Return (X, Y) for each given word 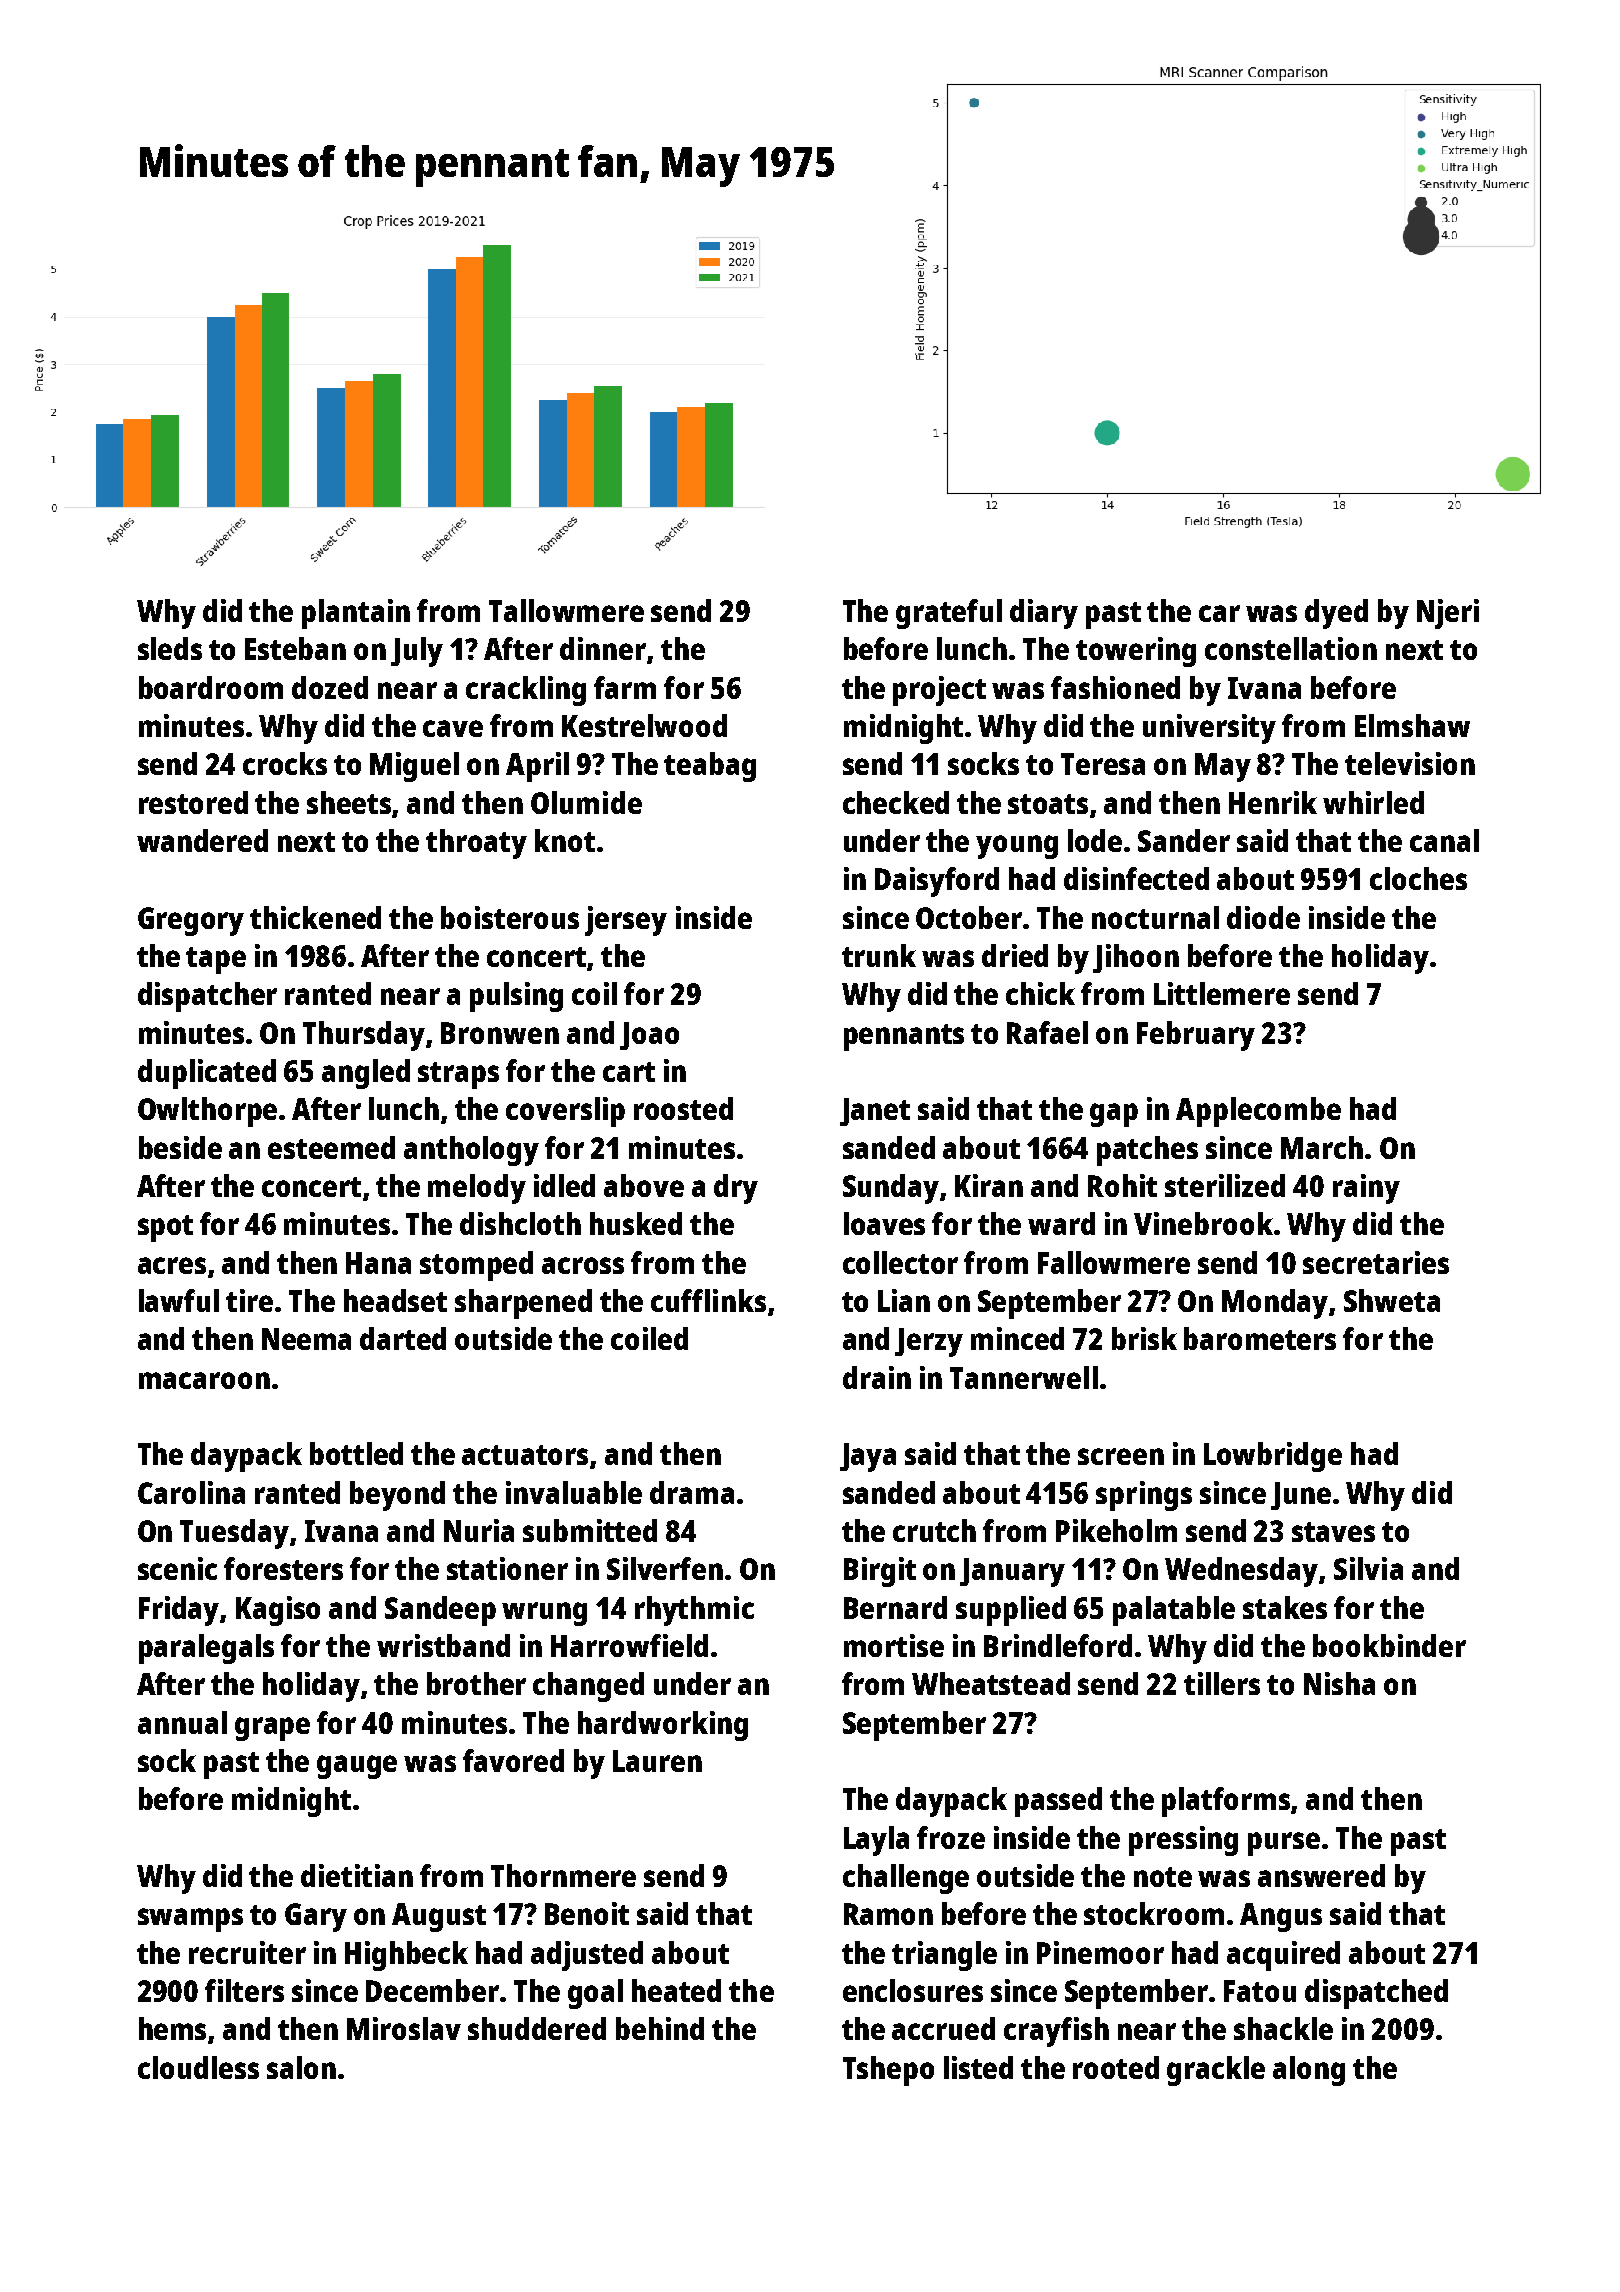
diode (1263, 917)
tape (216, 960)
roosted (683, 1108)
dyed (1336, 614)
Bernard (895, 1607)
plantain (356, 614)
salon (301, 2067)
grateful (949, 614)
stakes (1285, 1607)
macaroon (204, 1380)
